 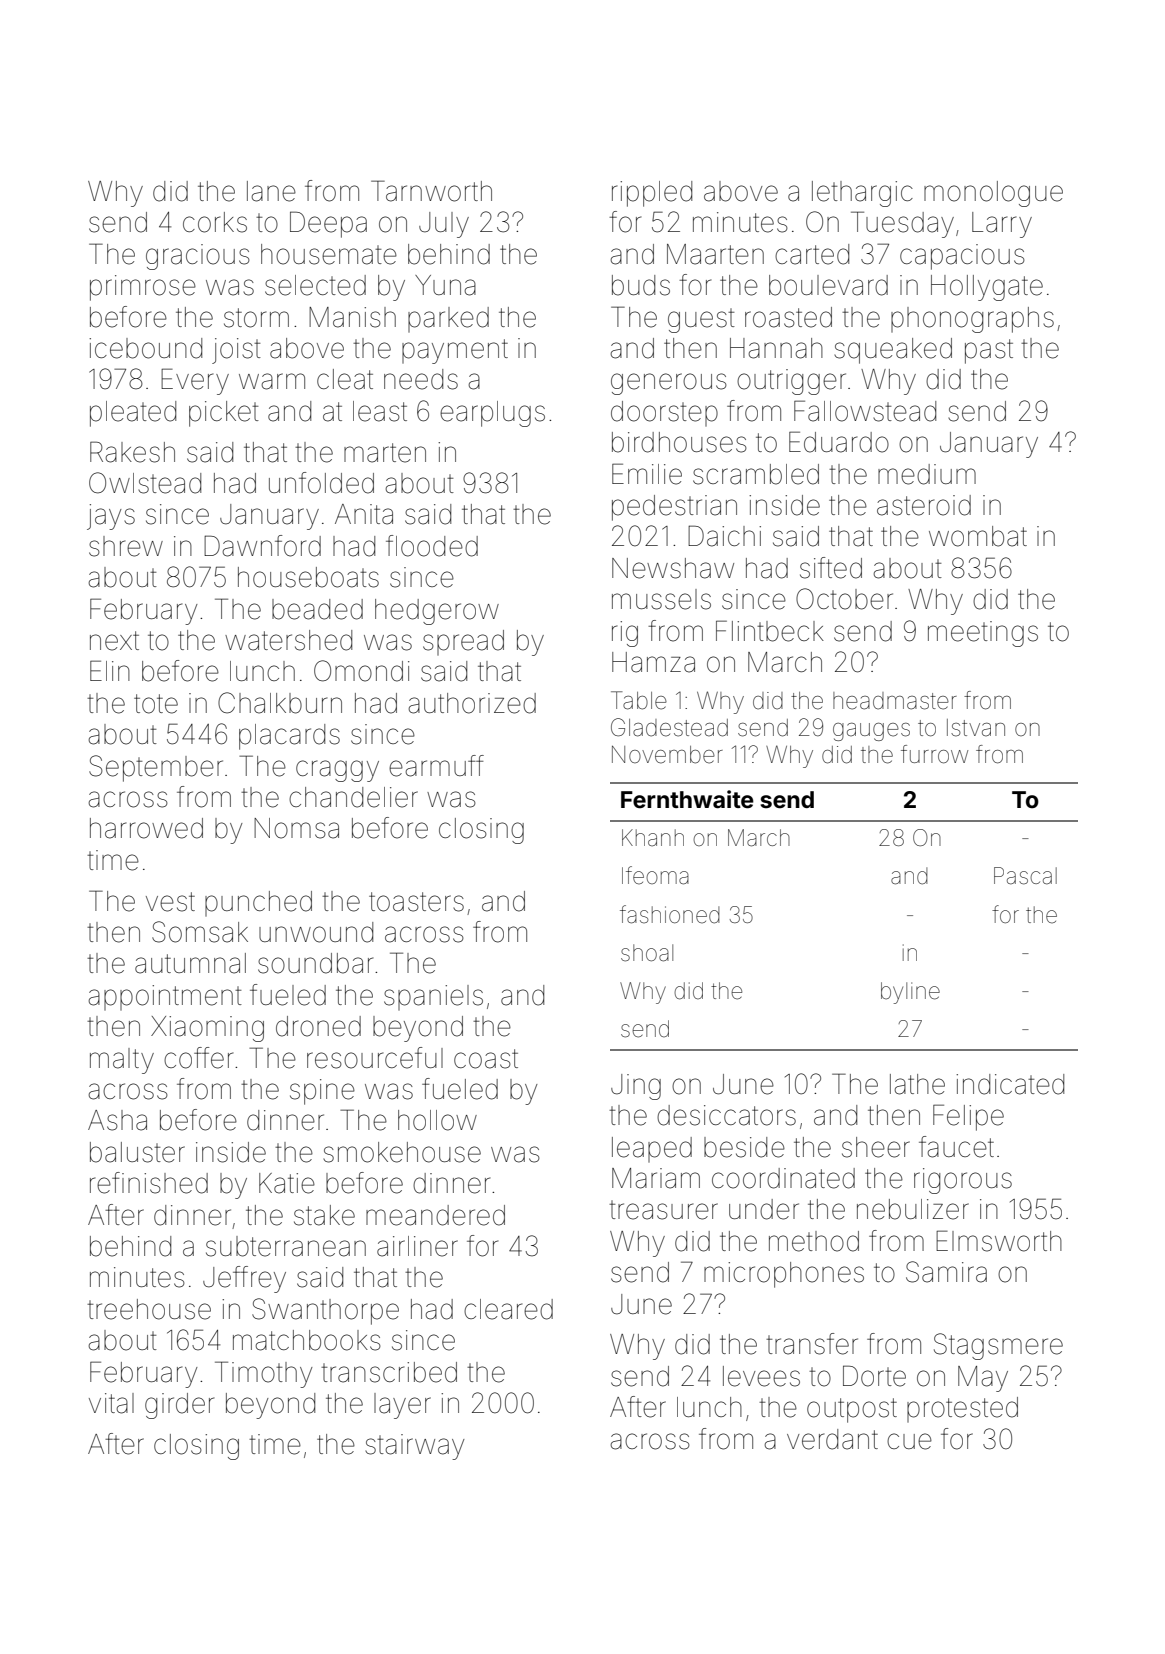 I want to click on lane, so click(x=271, y=191).
